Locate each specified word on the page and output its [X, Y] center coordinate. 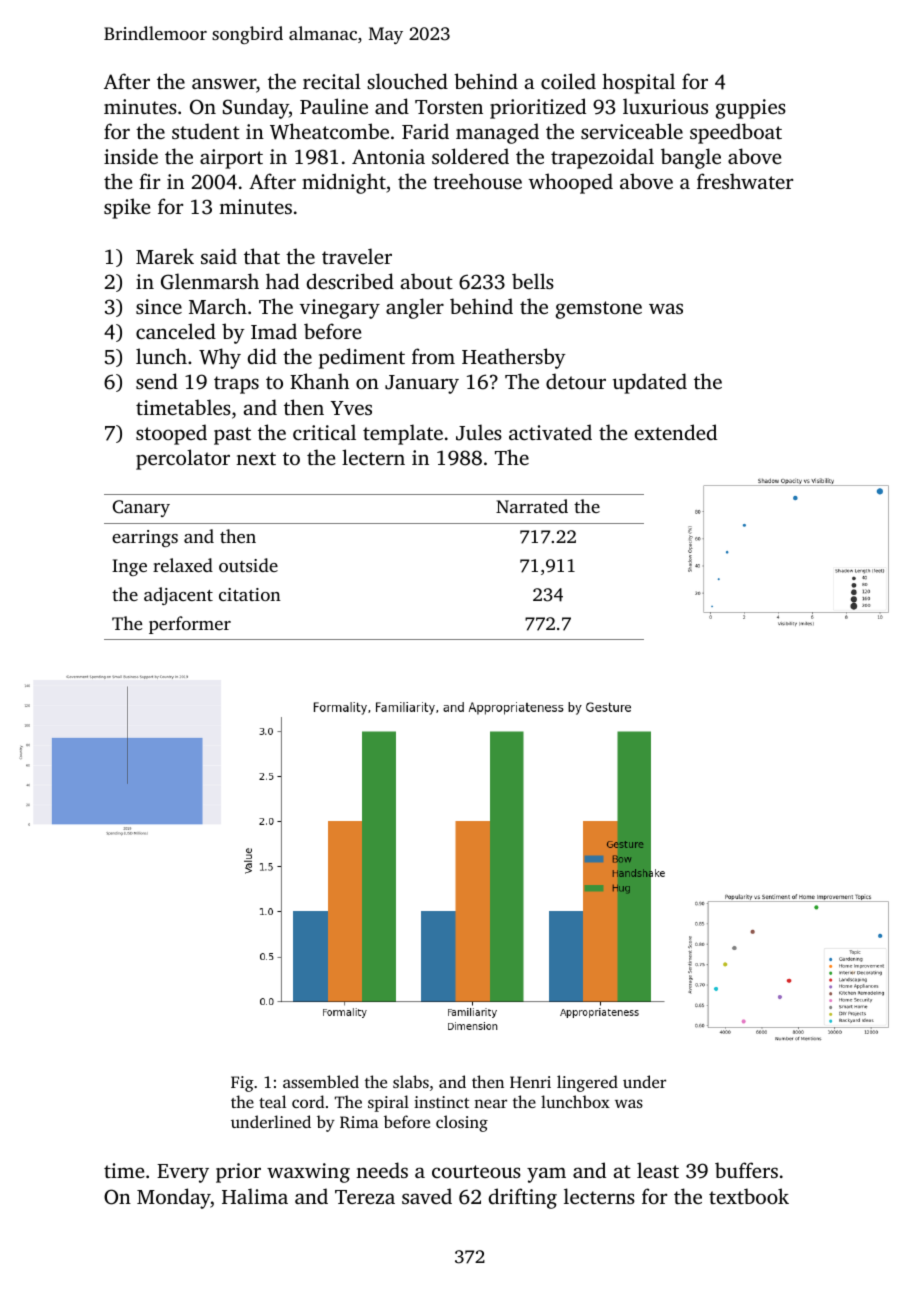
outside [248, 565]
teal [272, 1101]
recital [332, 81]
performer [190, 625]
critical [324, 432]
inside [131, 156]
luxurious [665, 106]
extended [676, 432]
